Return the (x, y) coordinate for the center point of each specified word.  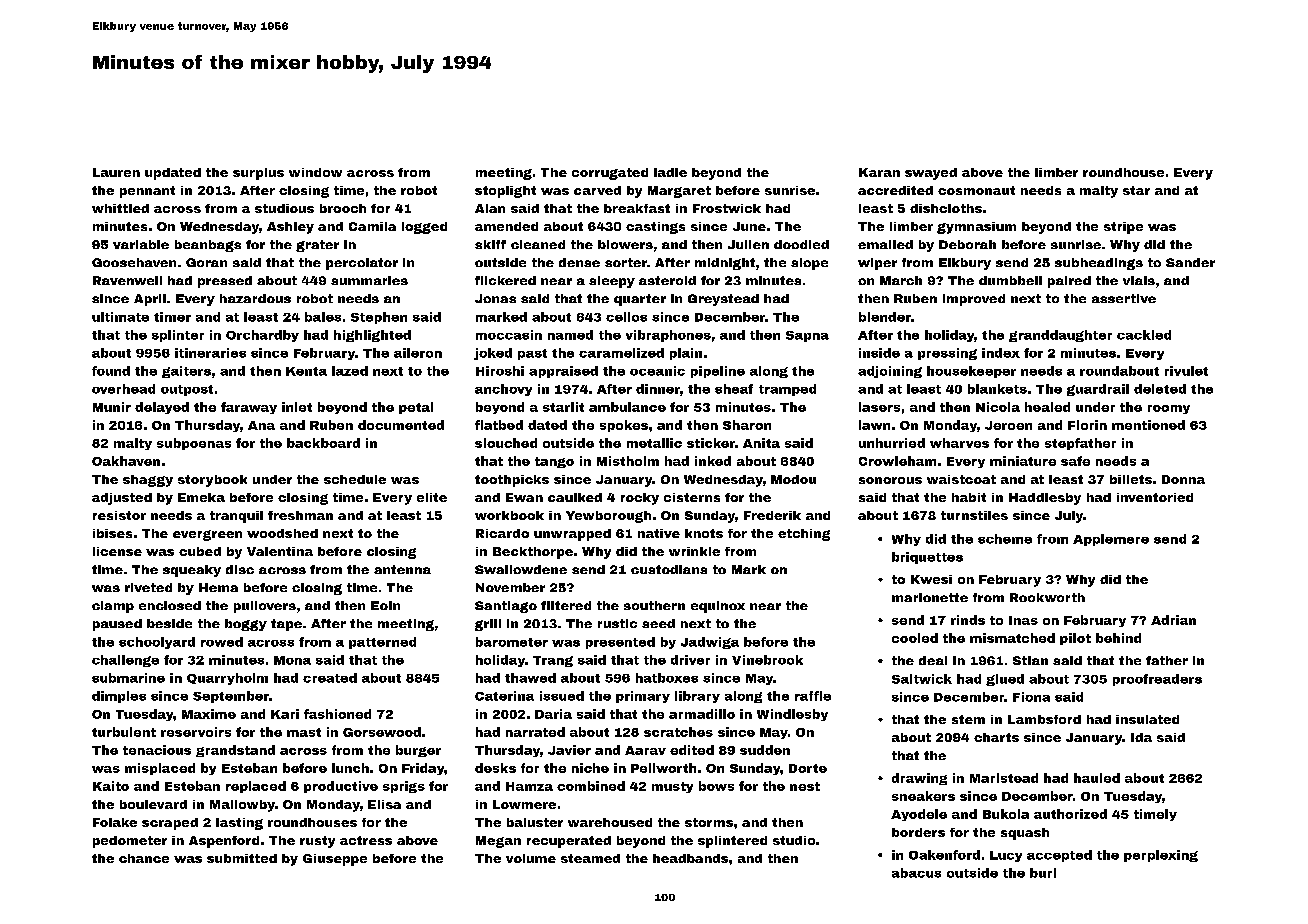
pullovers (265, 607)
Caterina (504, 696)
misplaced (160, 769)
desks (495, 768)
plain (686, 354)
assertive (1124, 298)
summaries (369, 280)
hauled (1097, 778)
